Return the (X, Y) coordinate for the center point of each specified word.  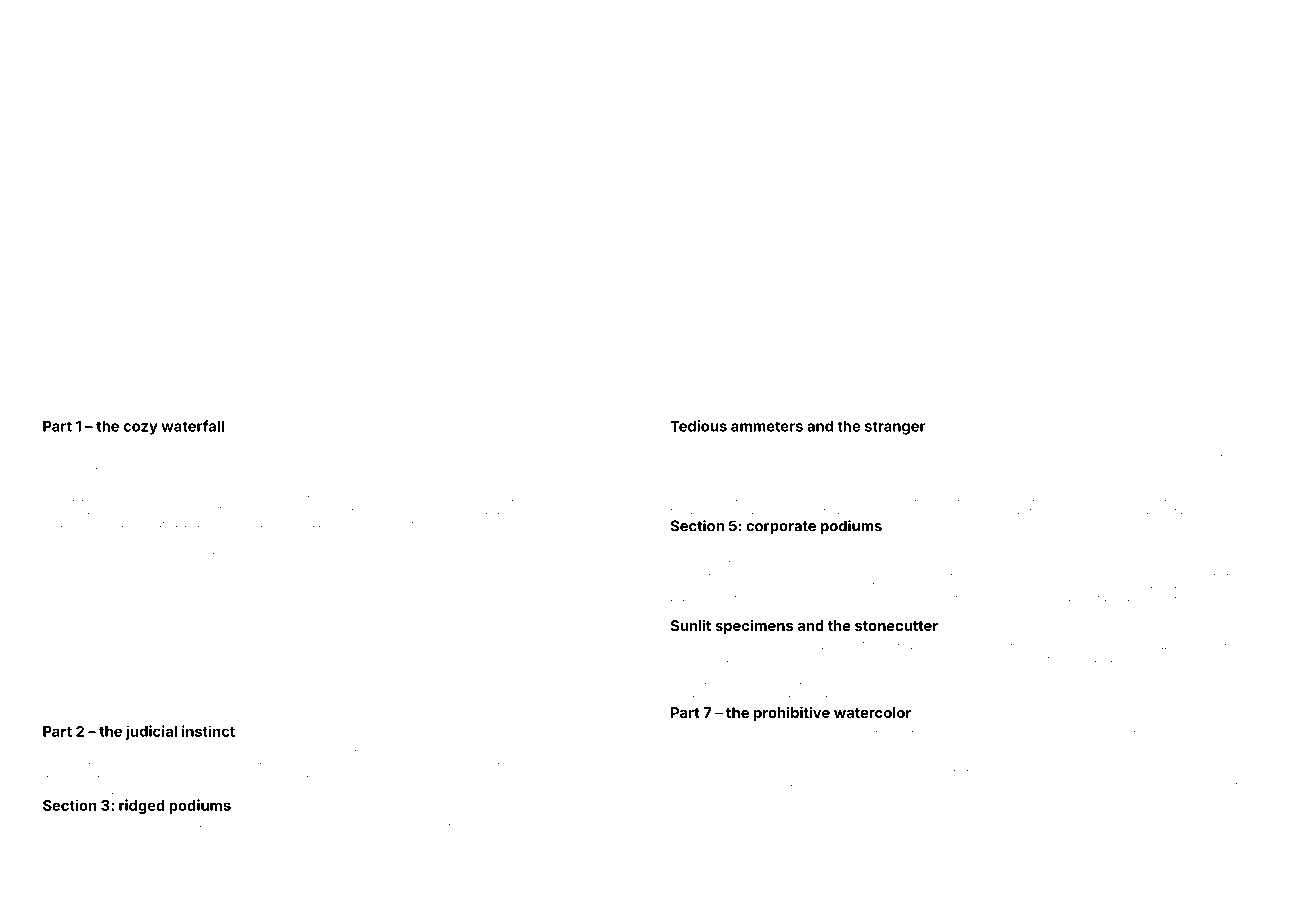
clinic (1242, 811)
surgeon (85, 827)
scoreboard (103, 623)
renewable (729, 546)
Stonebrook (1222, 445)
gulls (958, 573)
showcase (746, 824)
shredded (102, 459)
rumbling (692, 512)
